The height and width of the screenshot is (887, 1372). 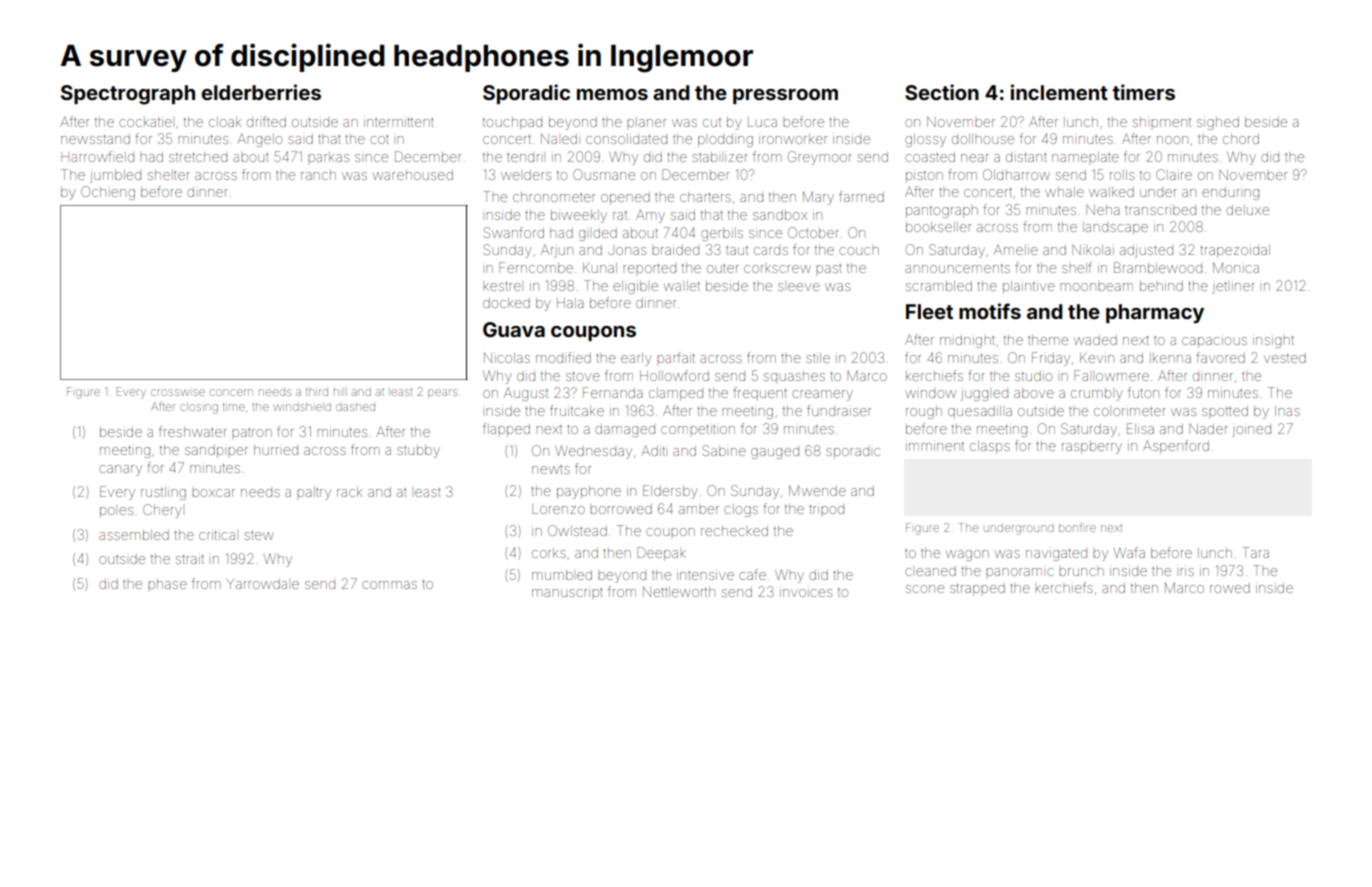 What do you see at coordinates (817, 490) in the screenshot?
I see `Mwende` at bounding box center [817, 490].
